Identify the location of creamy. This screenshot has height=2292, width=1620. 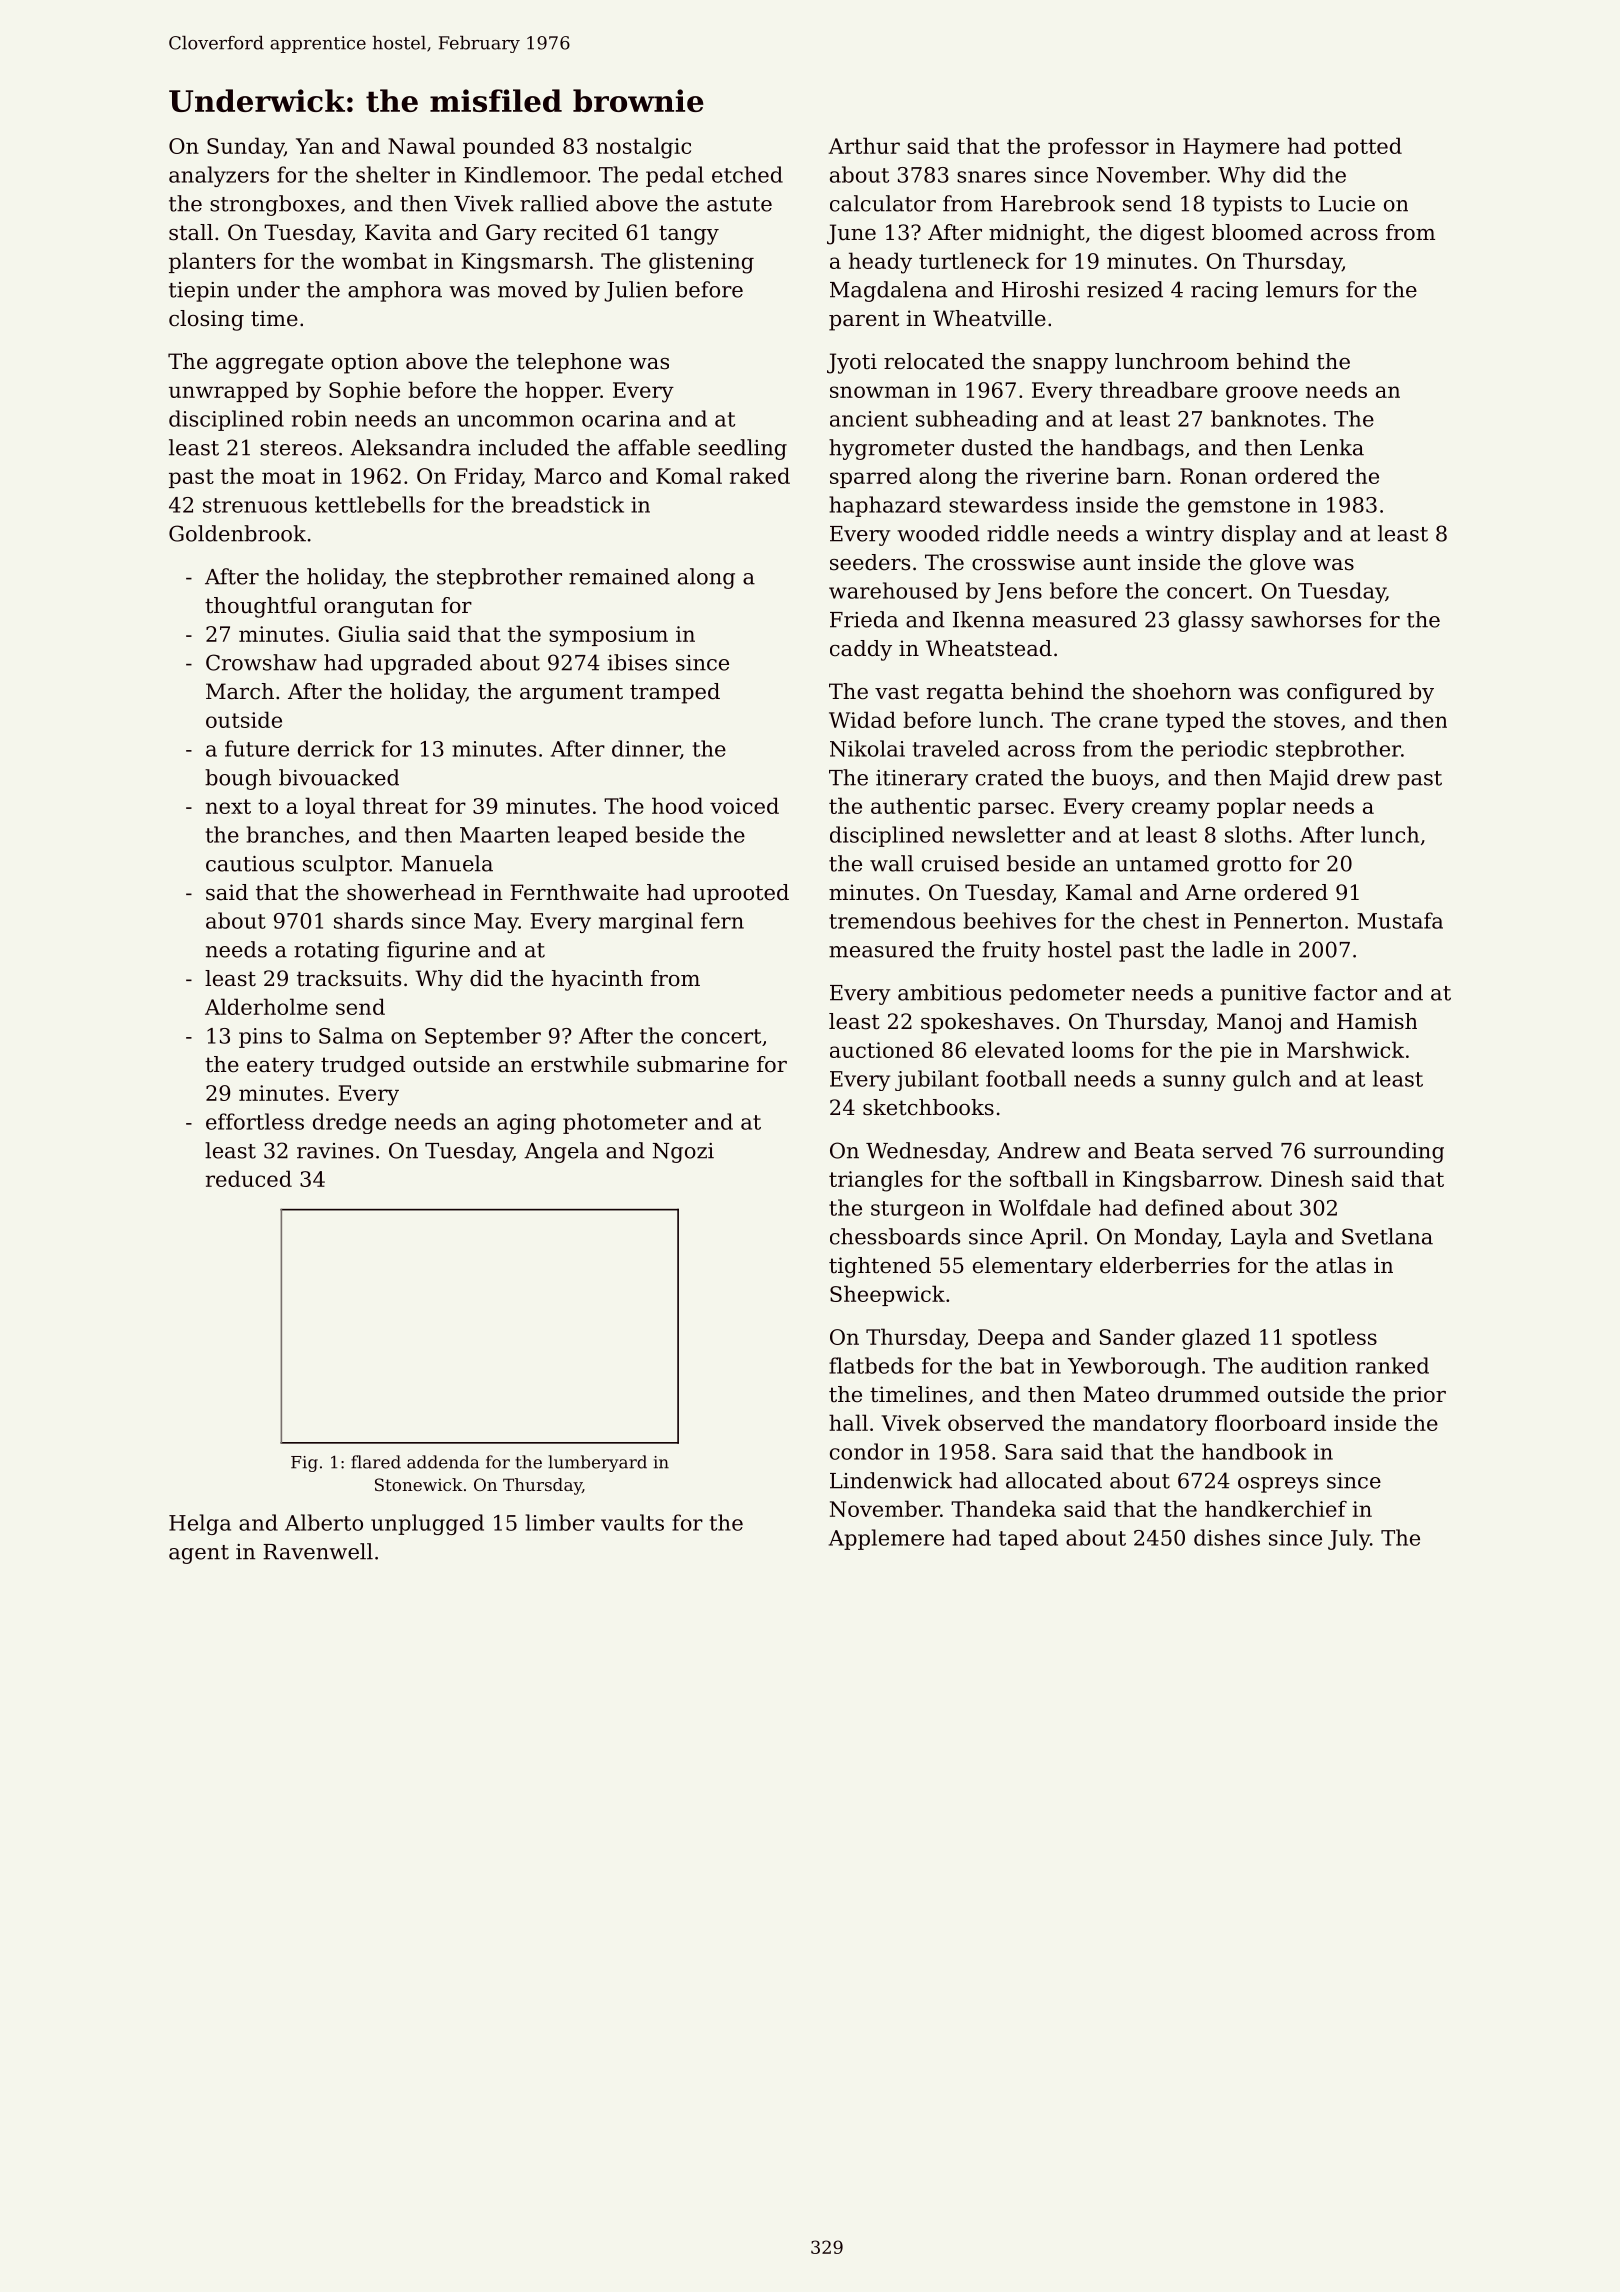
(1171, 810).
